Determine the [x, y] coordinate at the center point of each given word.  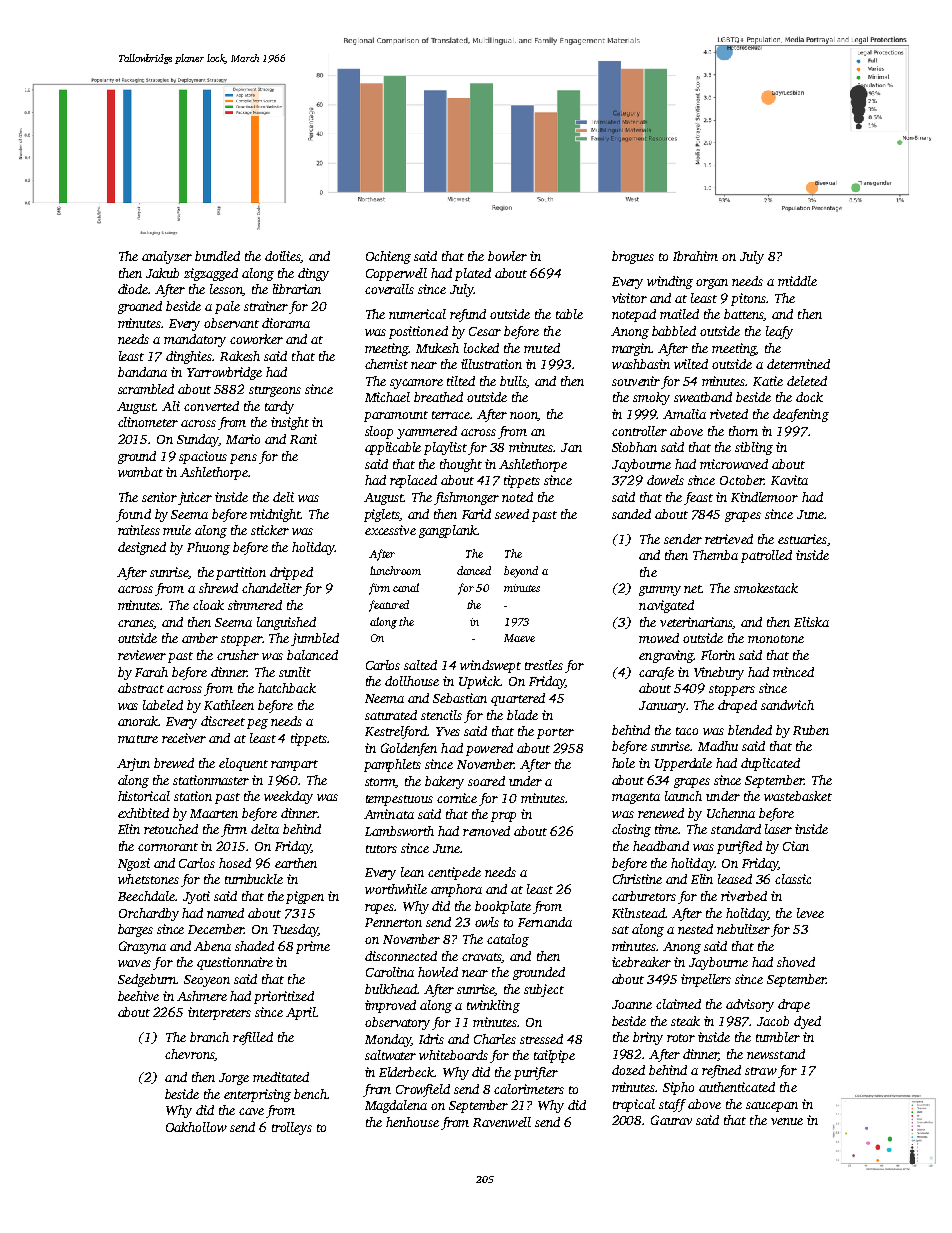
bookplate [503, 907]
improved [390, 1006]
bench [310, 1094]
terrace [451, 415]
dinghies [189, 357]
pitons [748, 299]
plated [473, 274]
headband [661, 846]
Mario [243, 439]
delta [265, 829]
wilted [691, 364]
